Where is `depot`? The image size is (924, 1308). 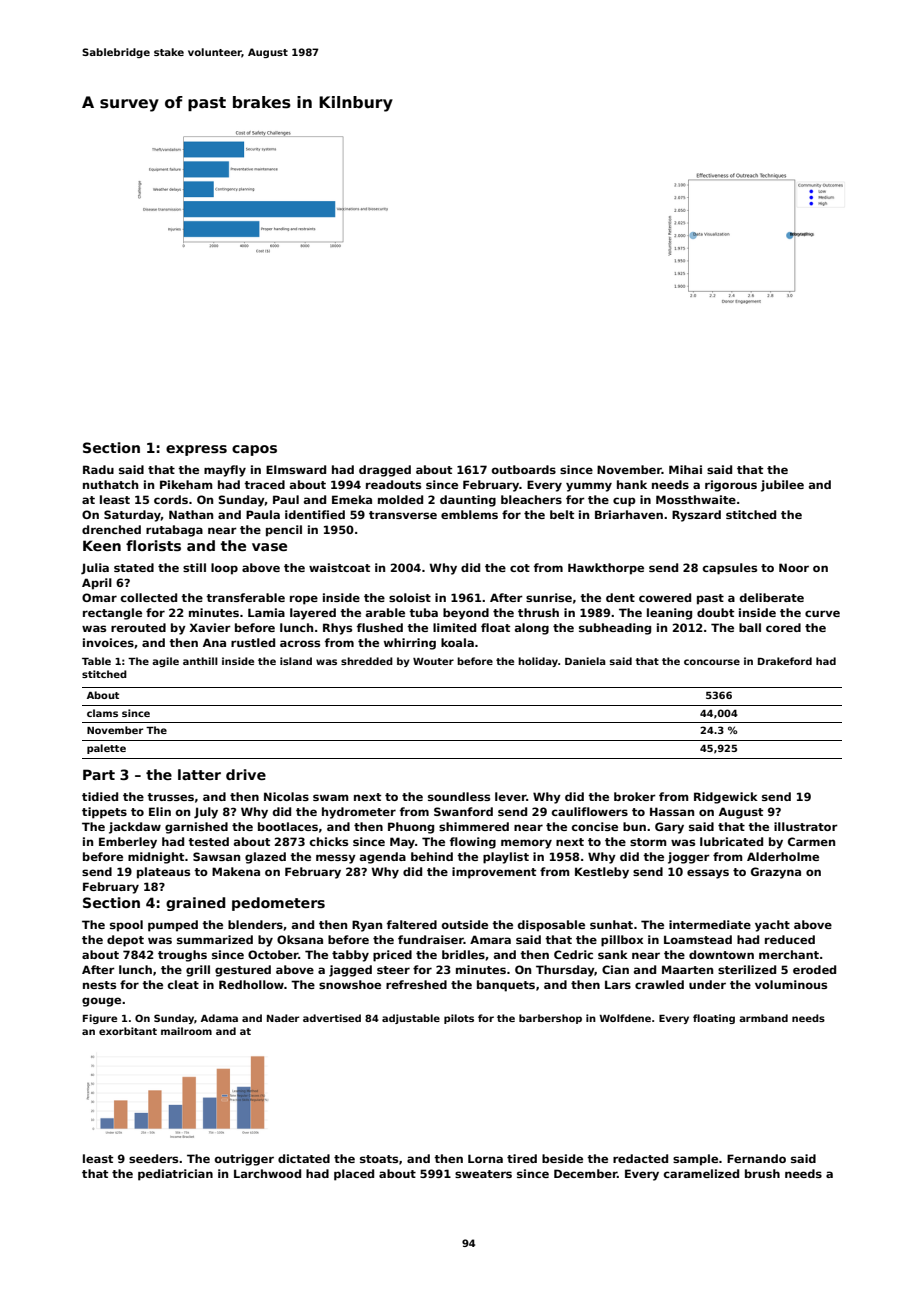
depot is located at coordinates (125, 941).
